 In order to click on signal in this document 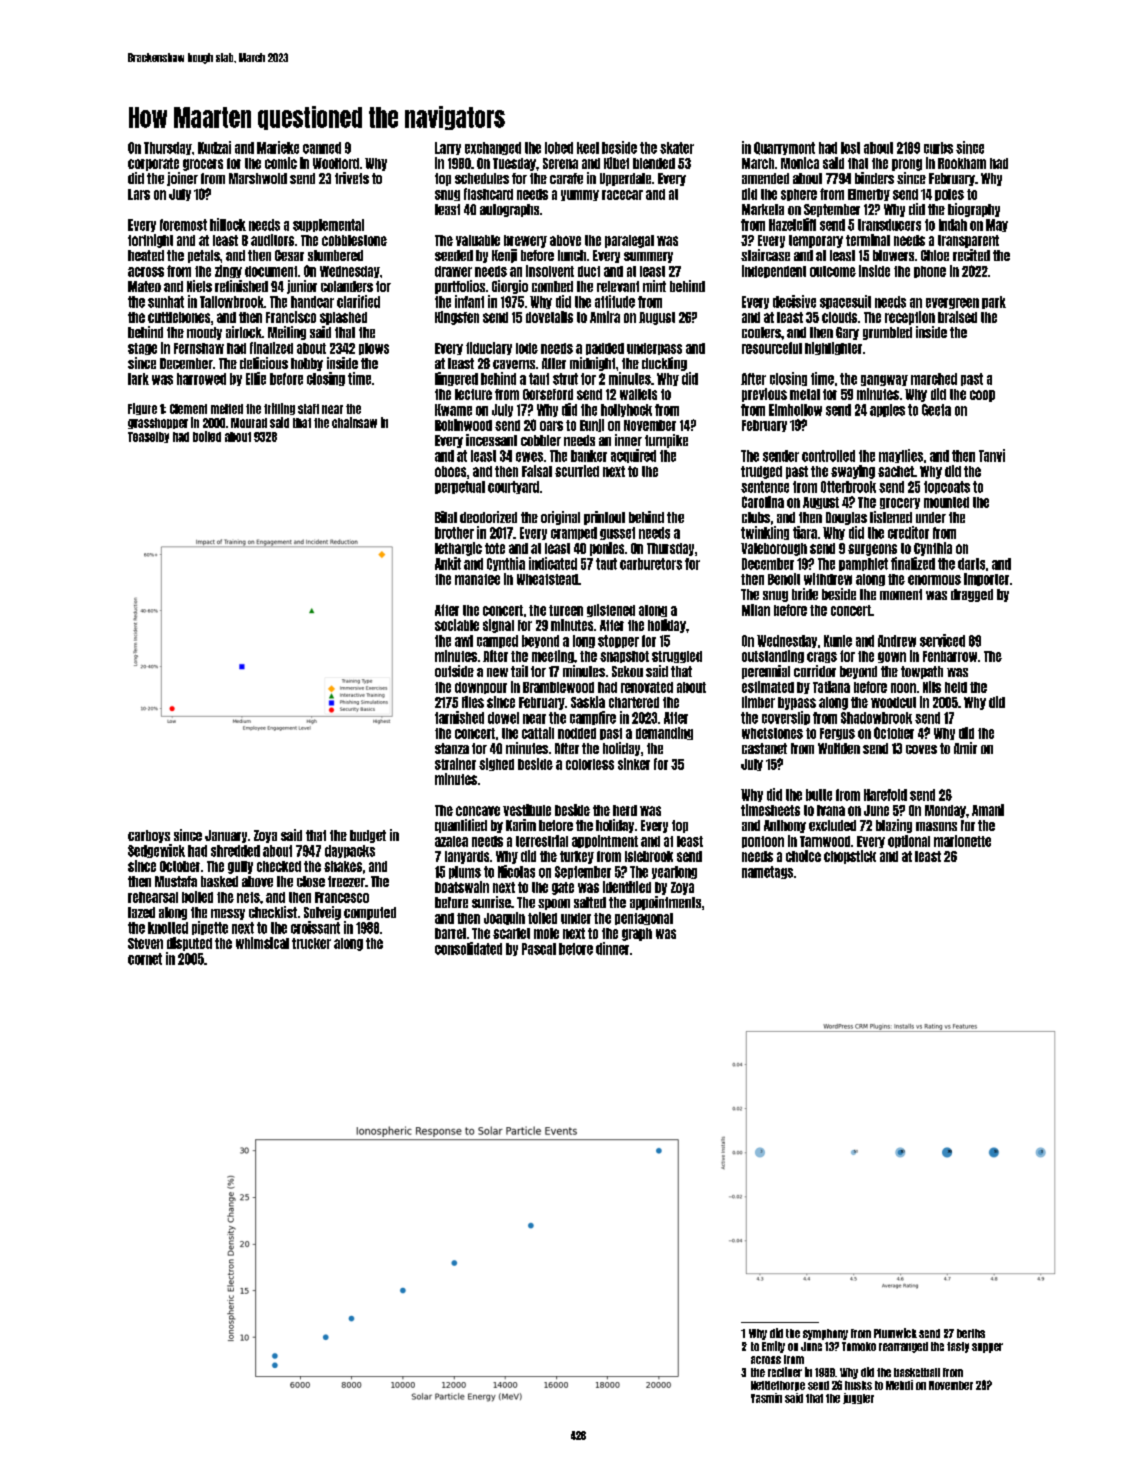, I will do `click(498, 626)`.
